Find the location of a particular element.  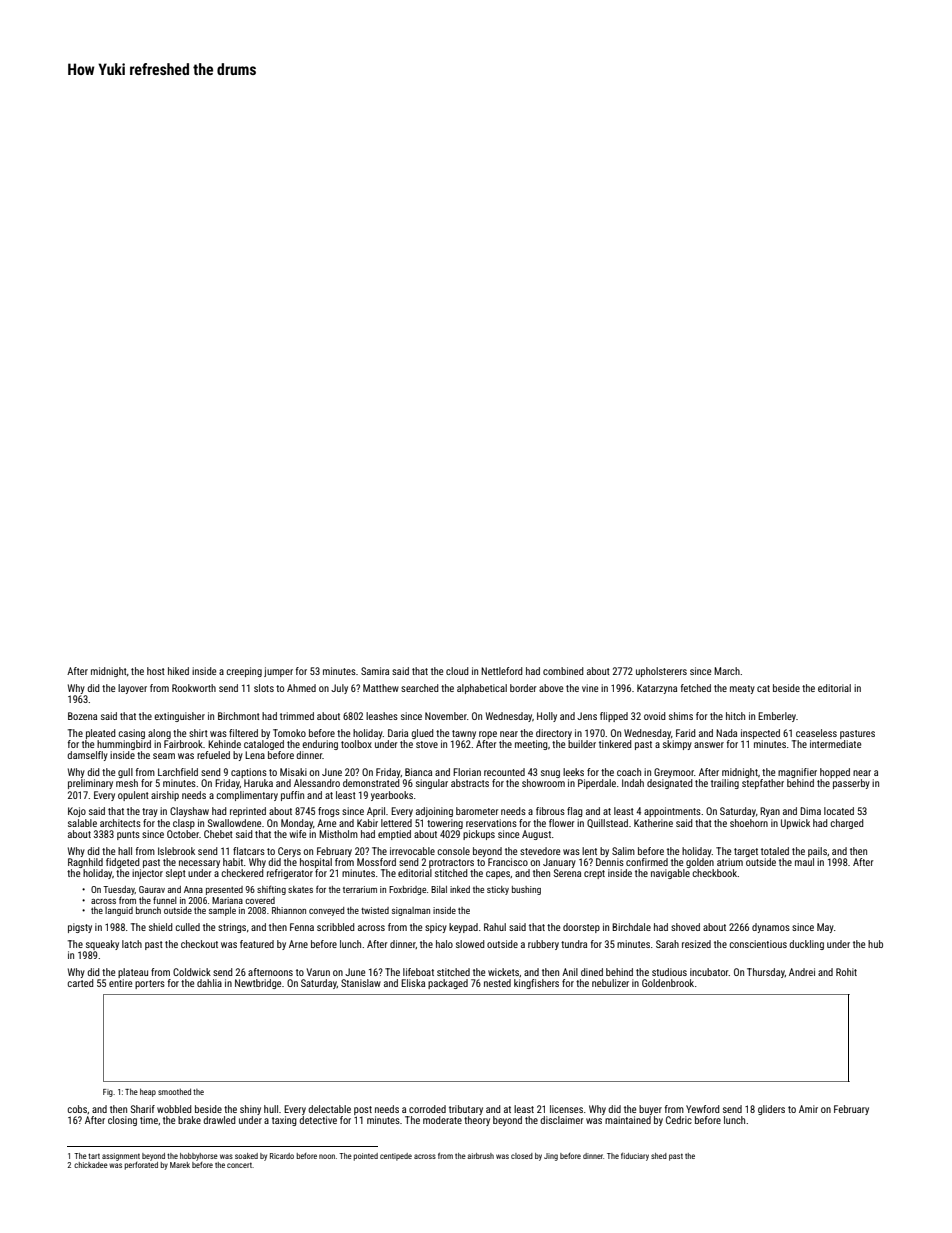

hall is located at coordinates (125, 851).
